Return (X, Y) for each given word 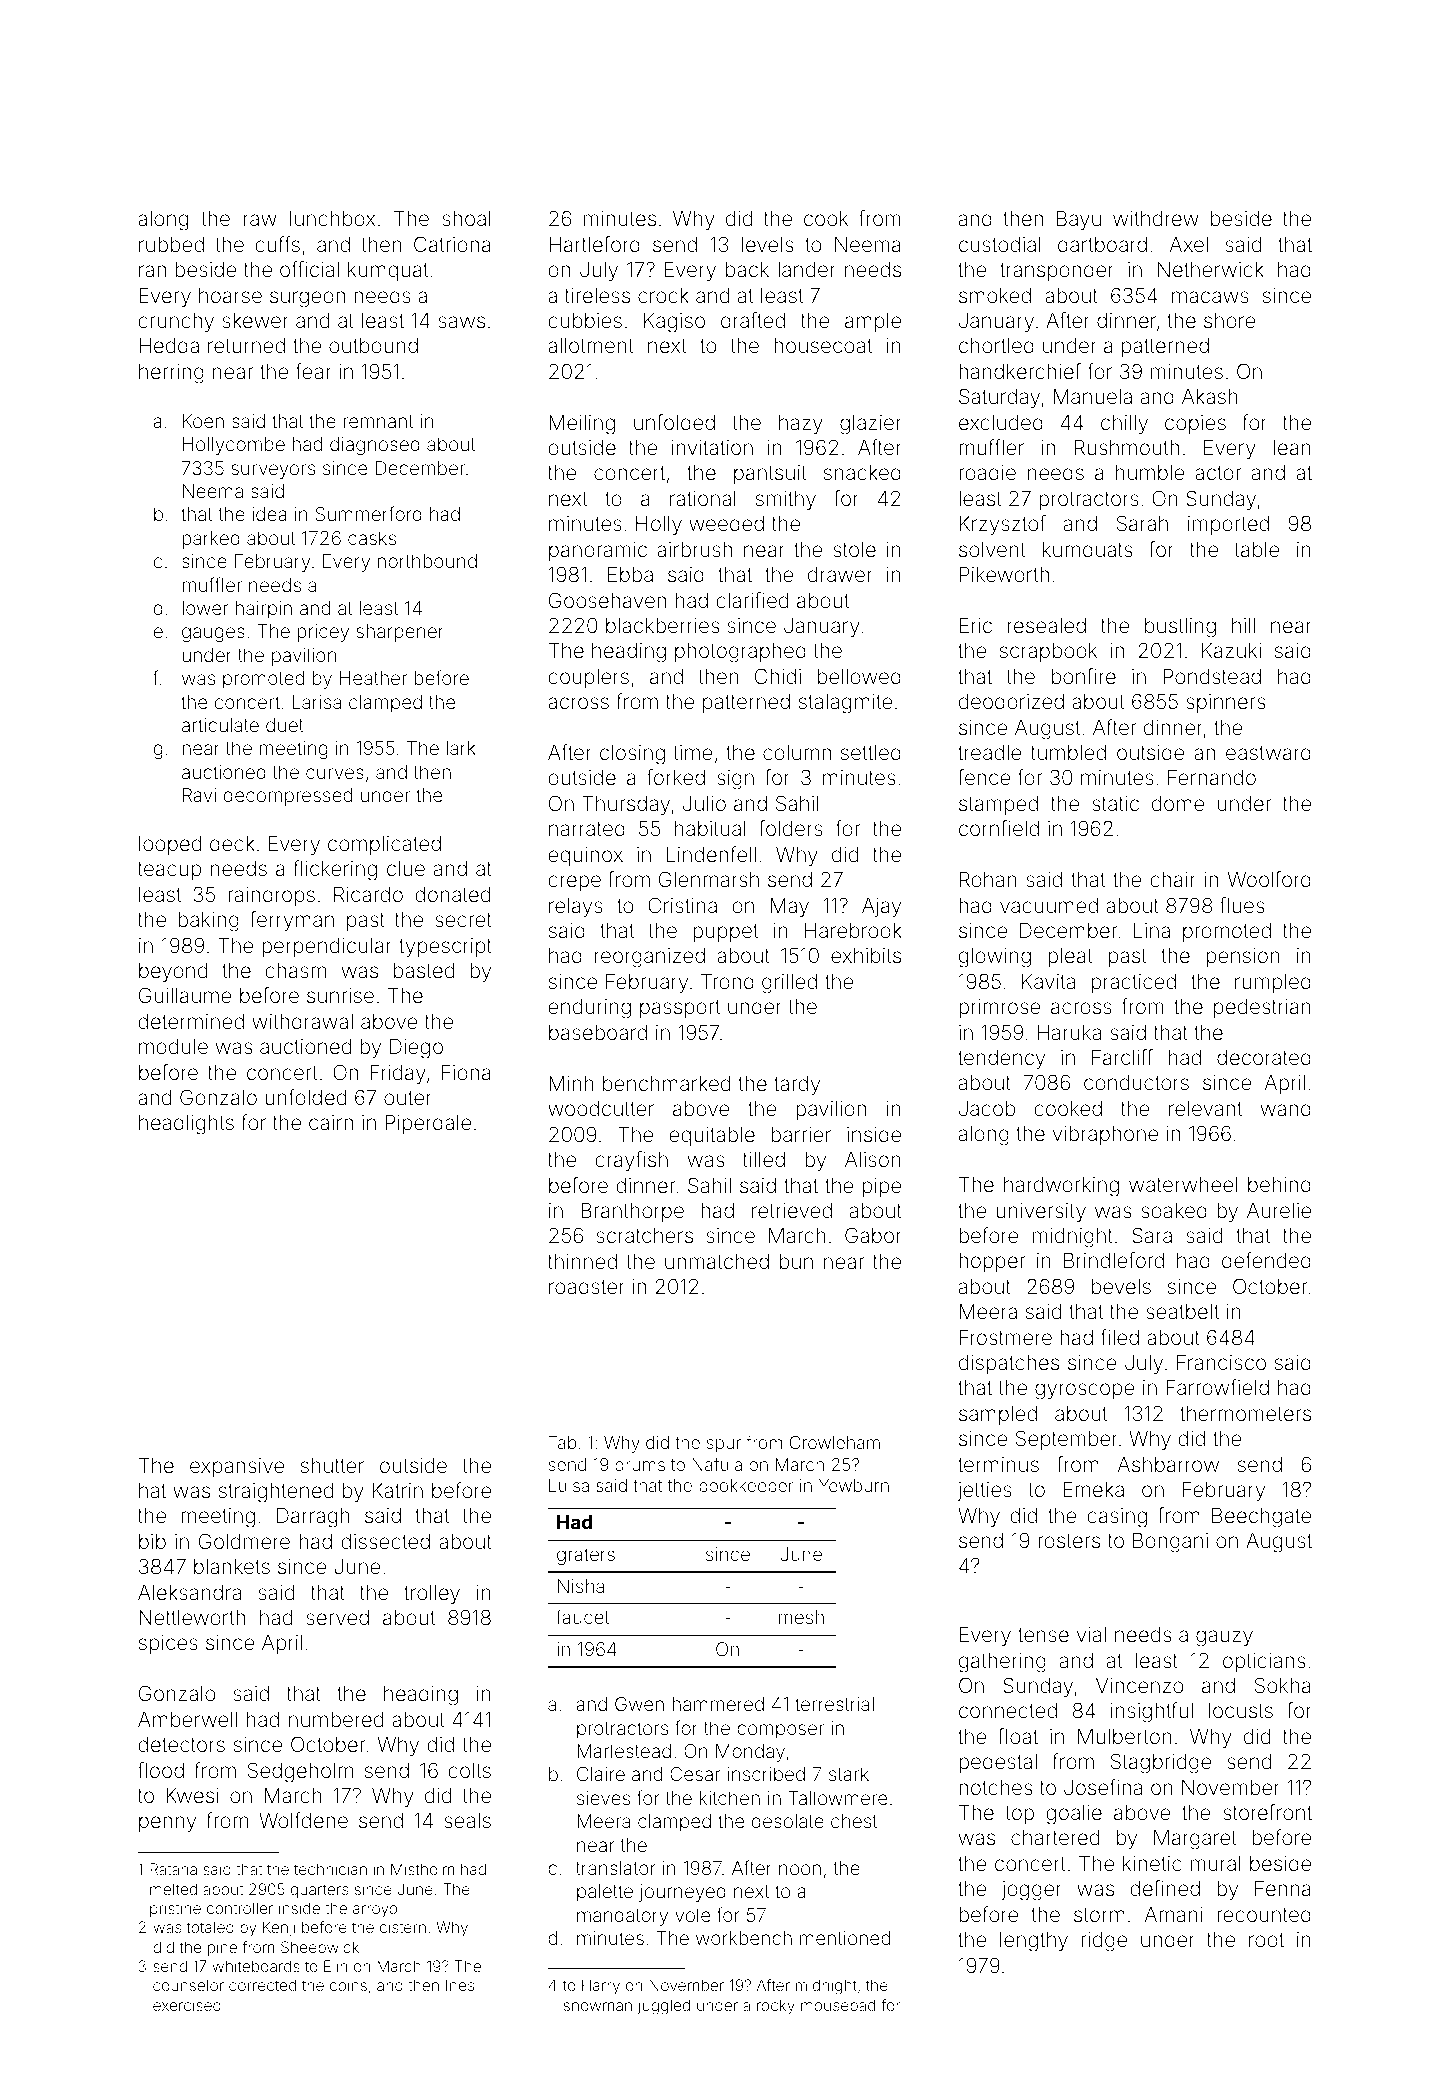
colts (469, 1770)
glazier (871, 425)
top (1019, 1815)
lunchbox (332, 218)
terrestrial (834, 1704)
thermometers (1245, 1413)
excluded (1001, 422)
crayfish (631, 1161)
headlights (186, 1125)
